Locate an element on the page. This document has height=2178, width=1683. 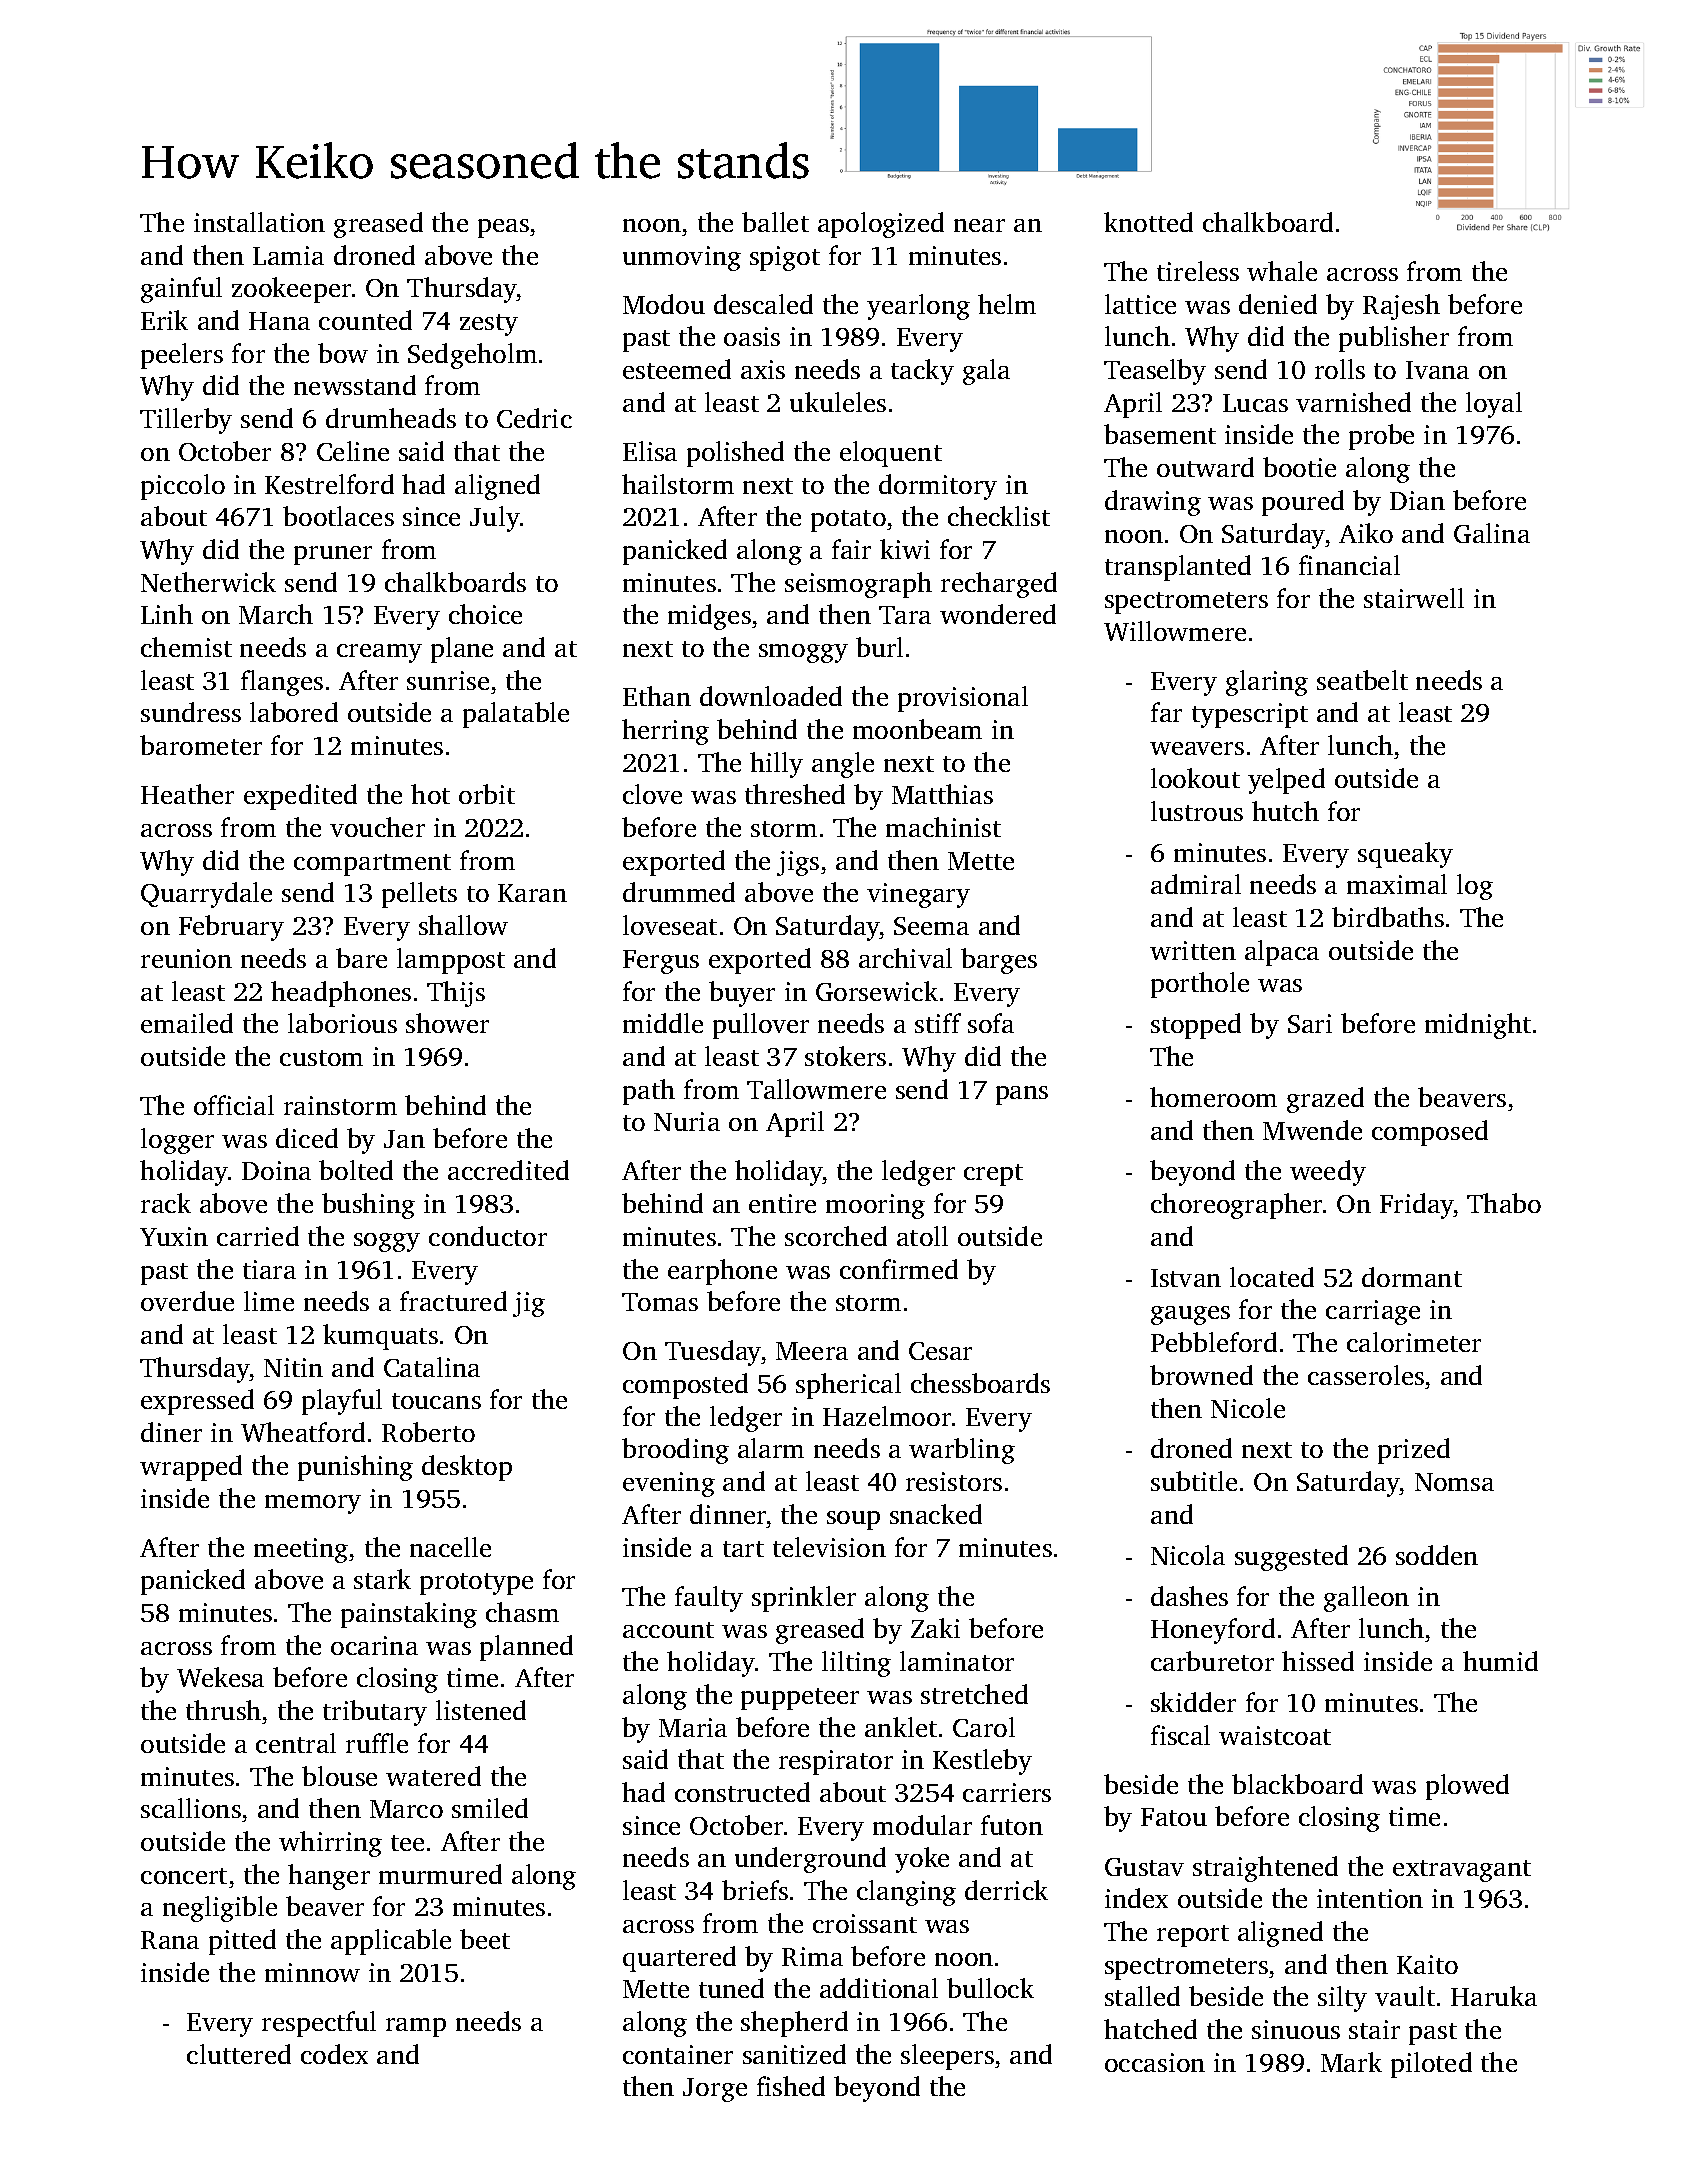
constructed is located at coordinates (742, 1792).
